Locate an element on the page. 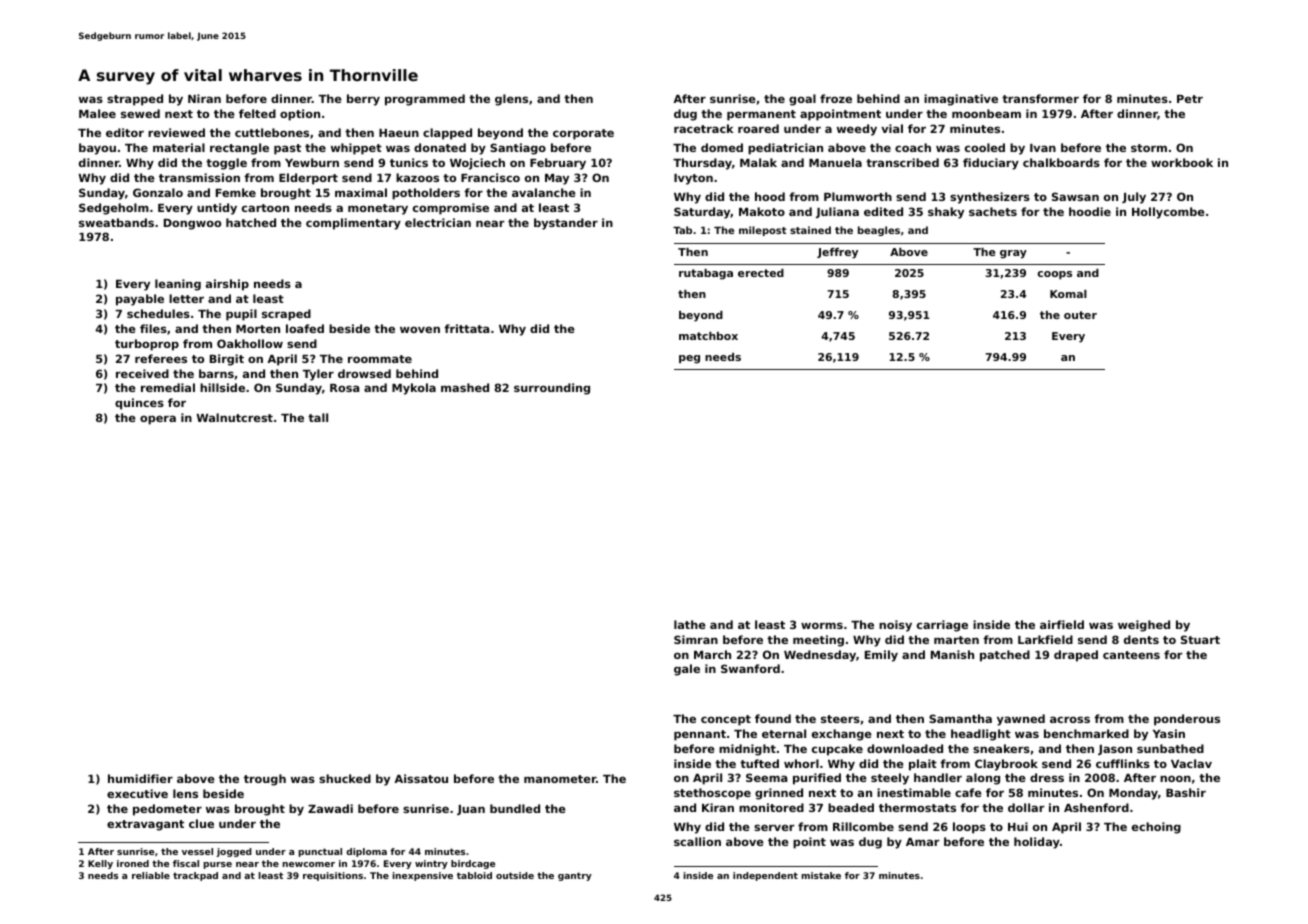  strapped is located at coordinates (135, 100).
